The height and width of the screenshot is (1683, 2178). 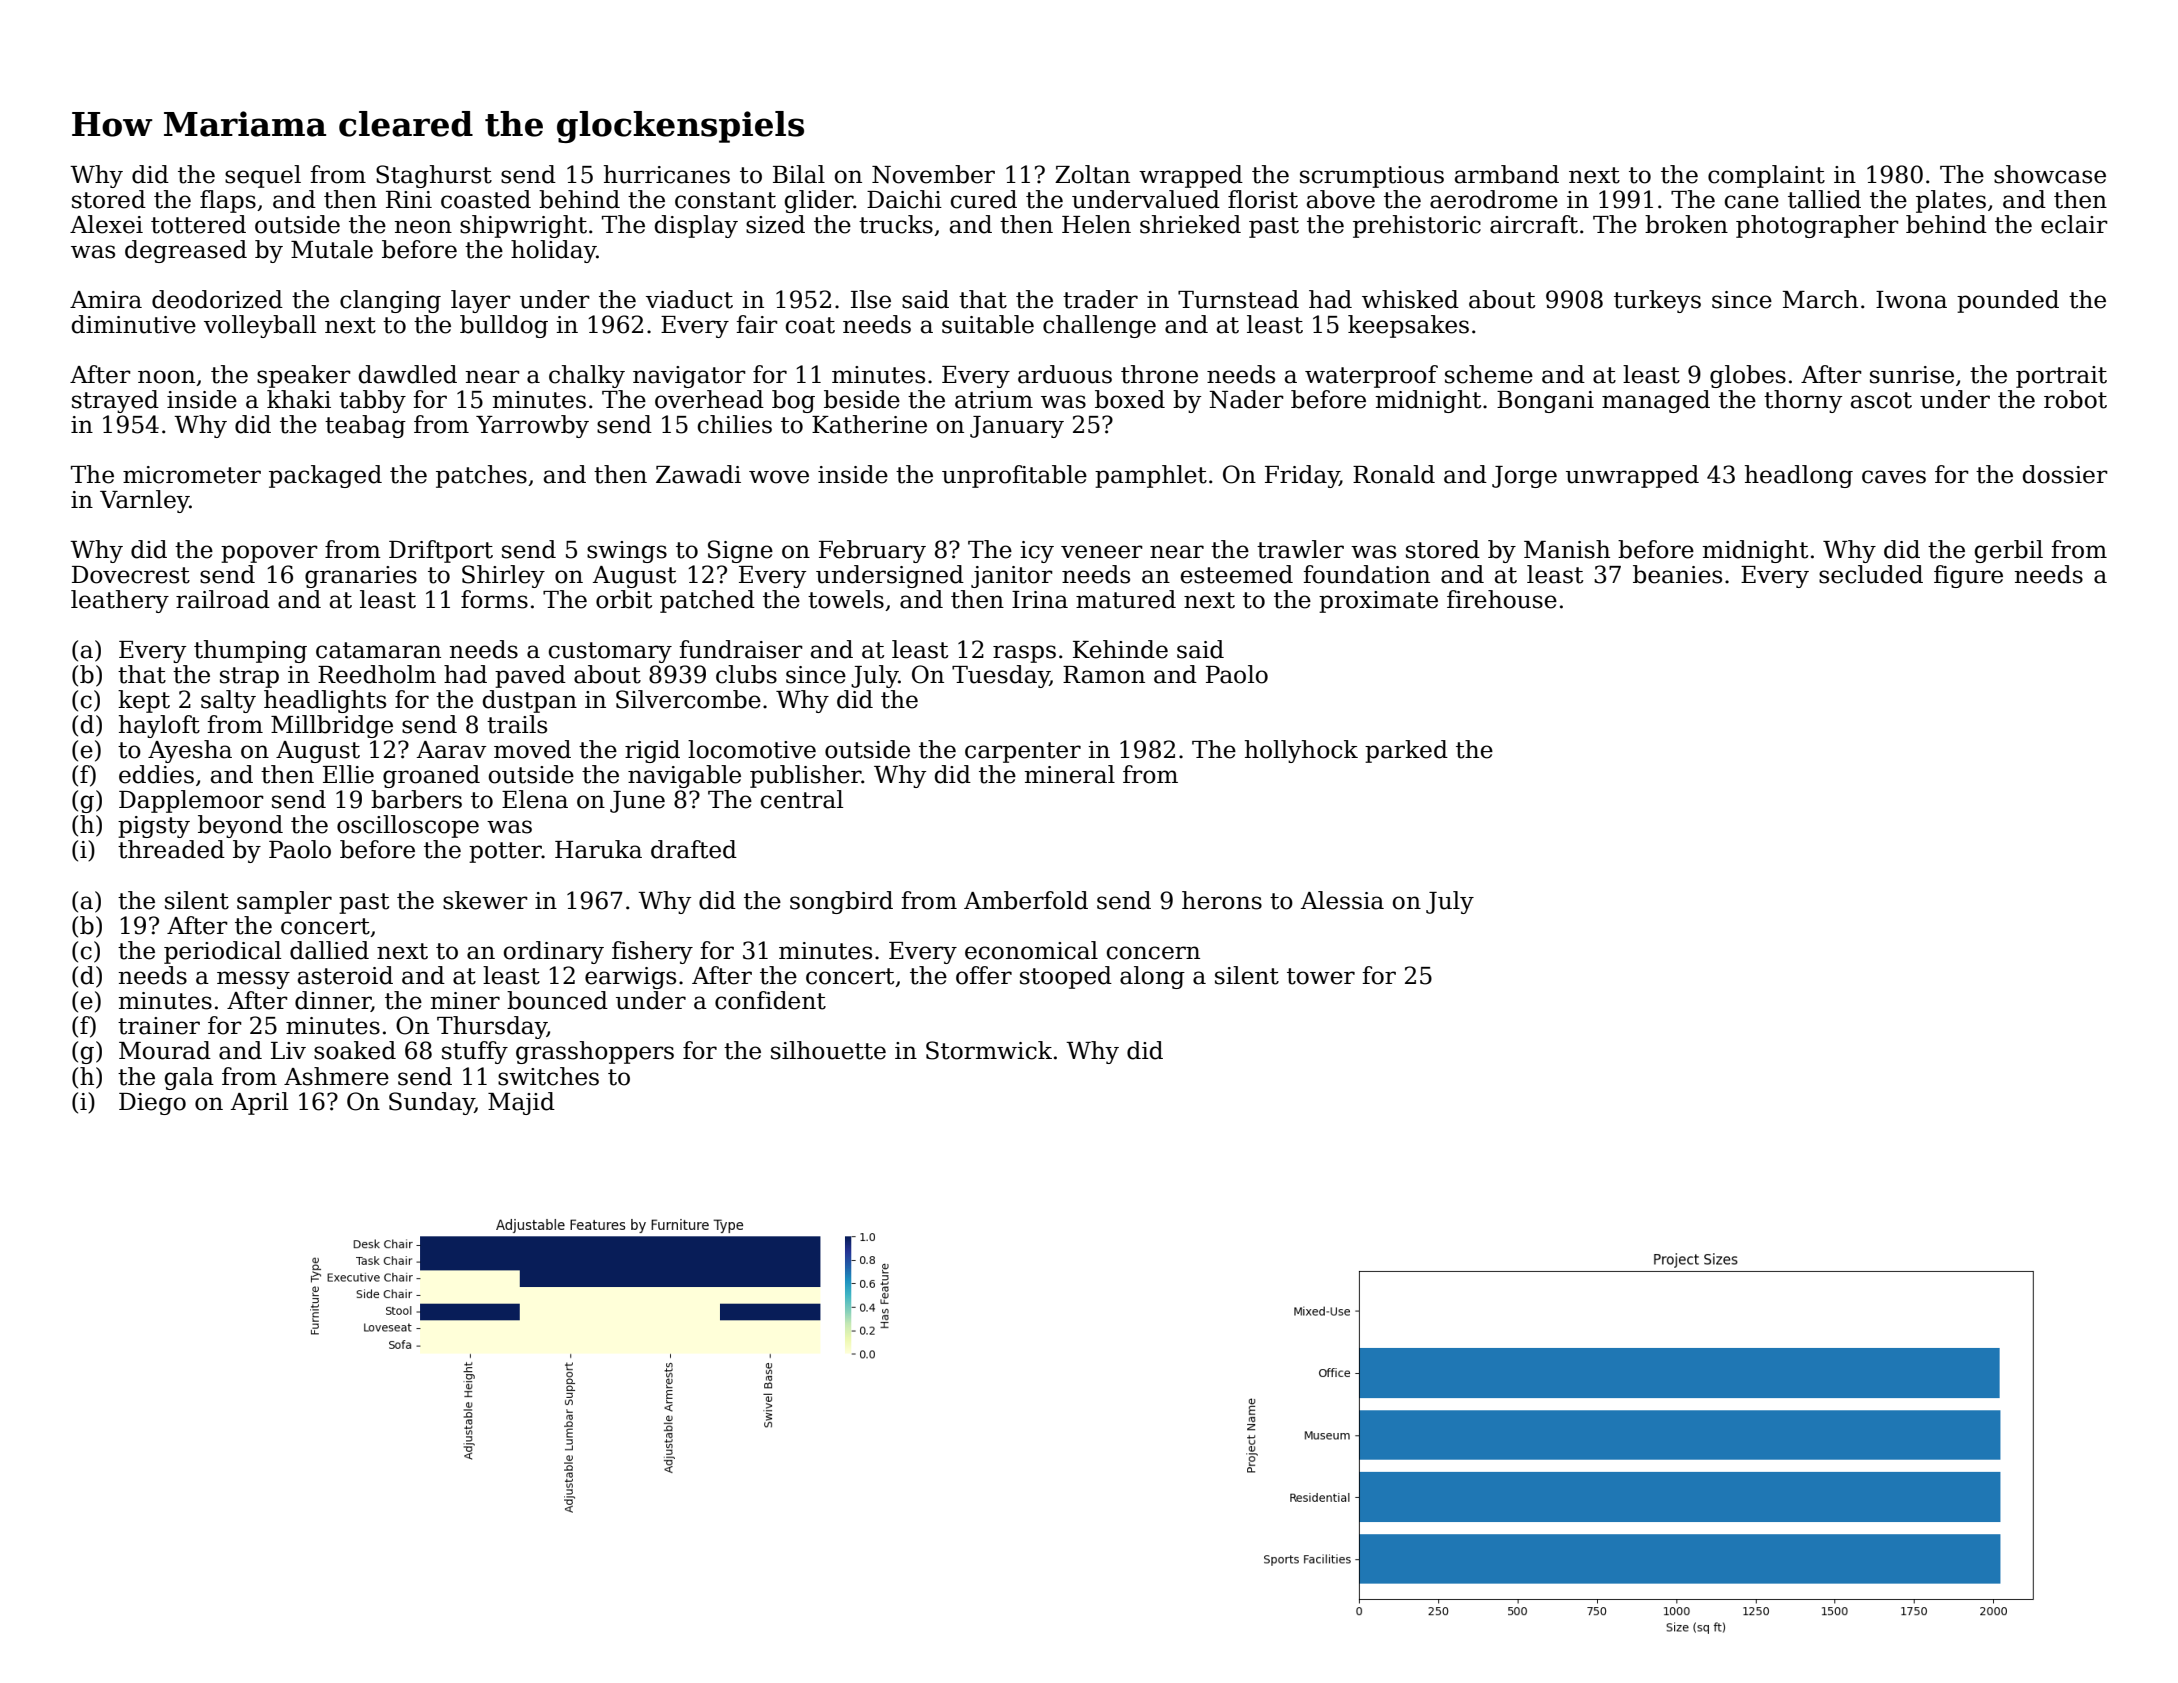 I want to click on Bilal, so click(x=799, y=174).
